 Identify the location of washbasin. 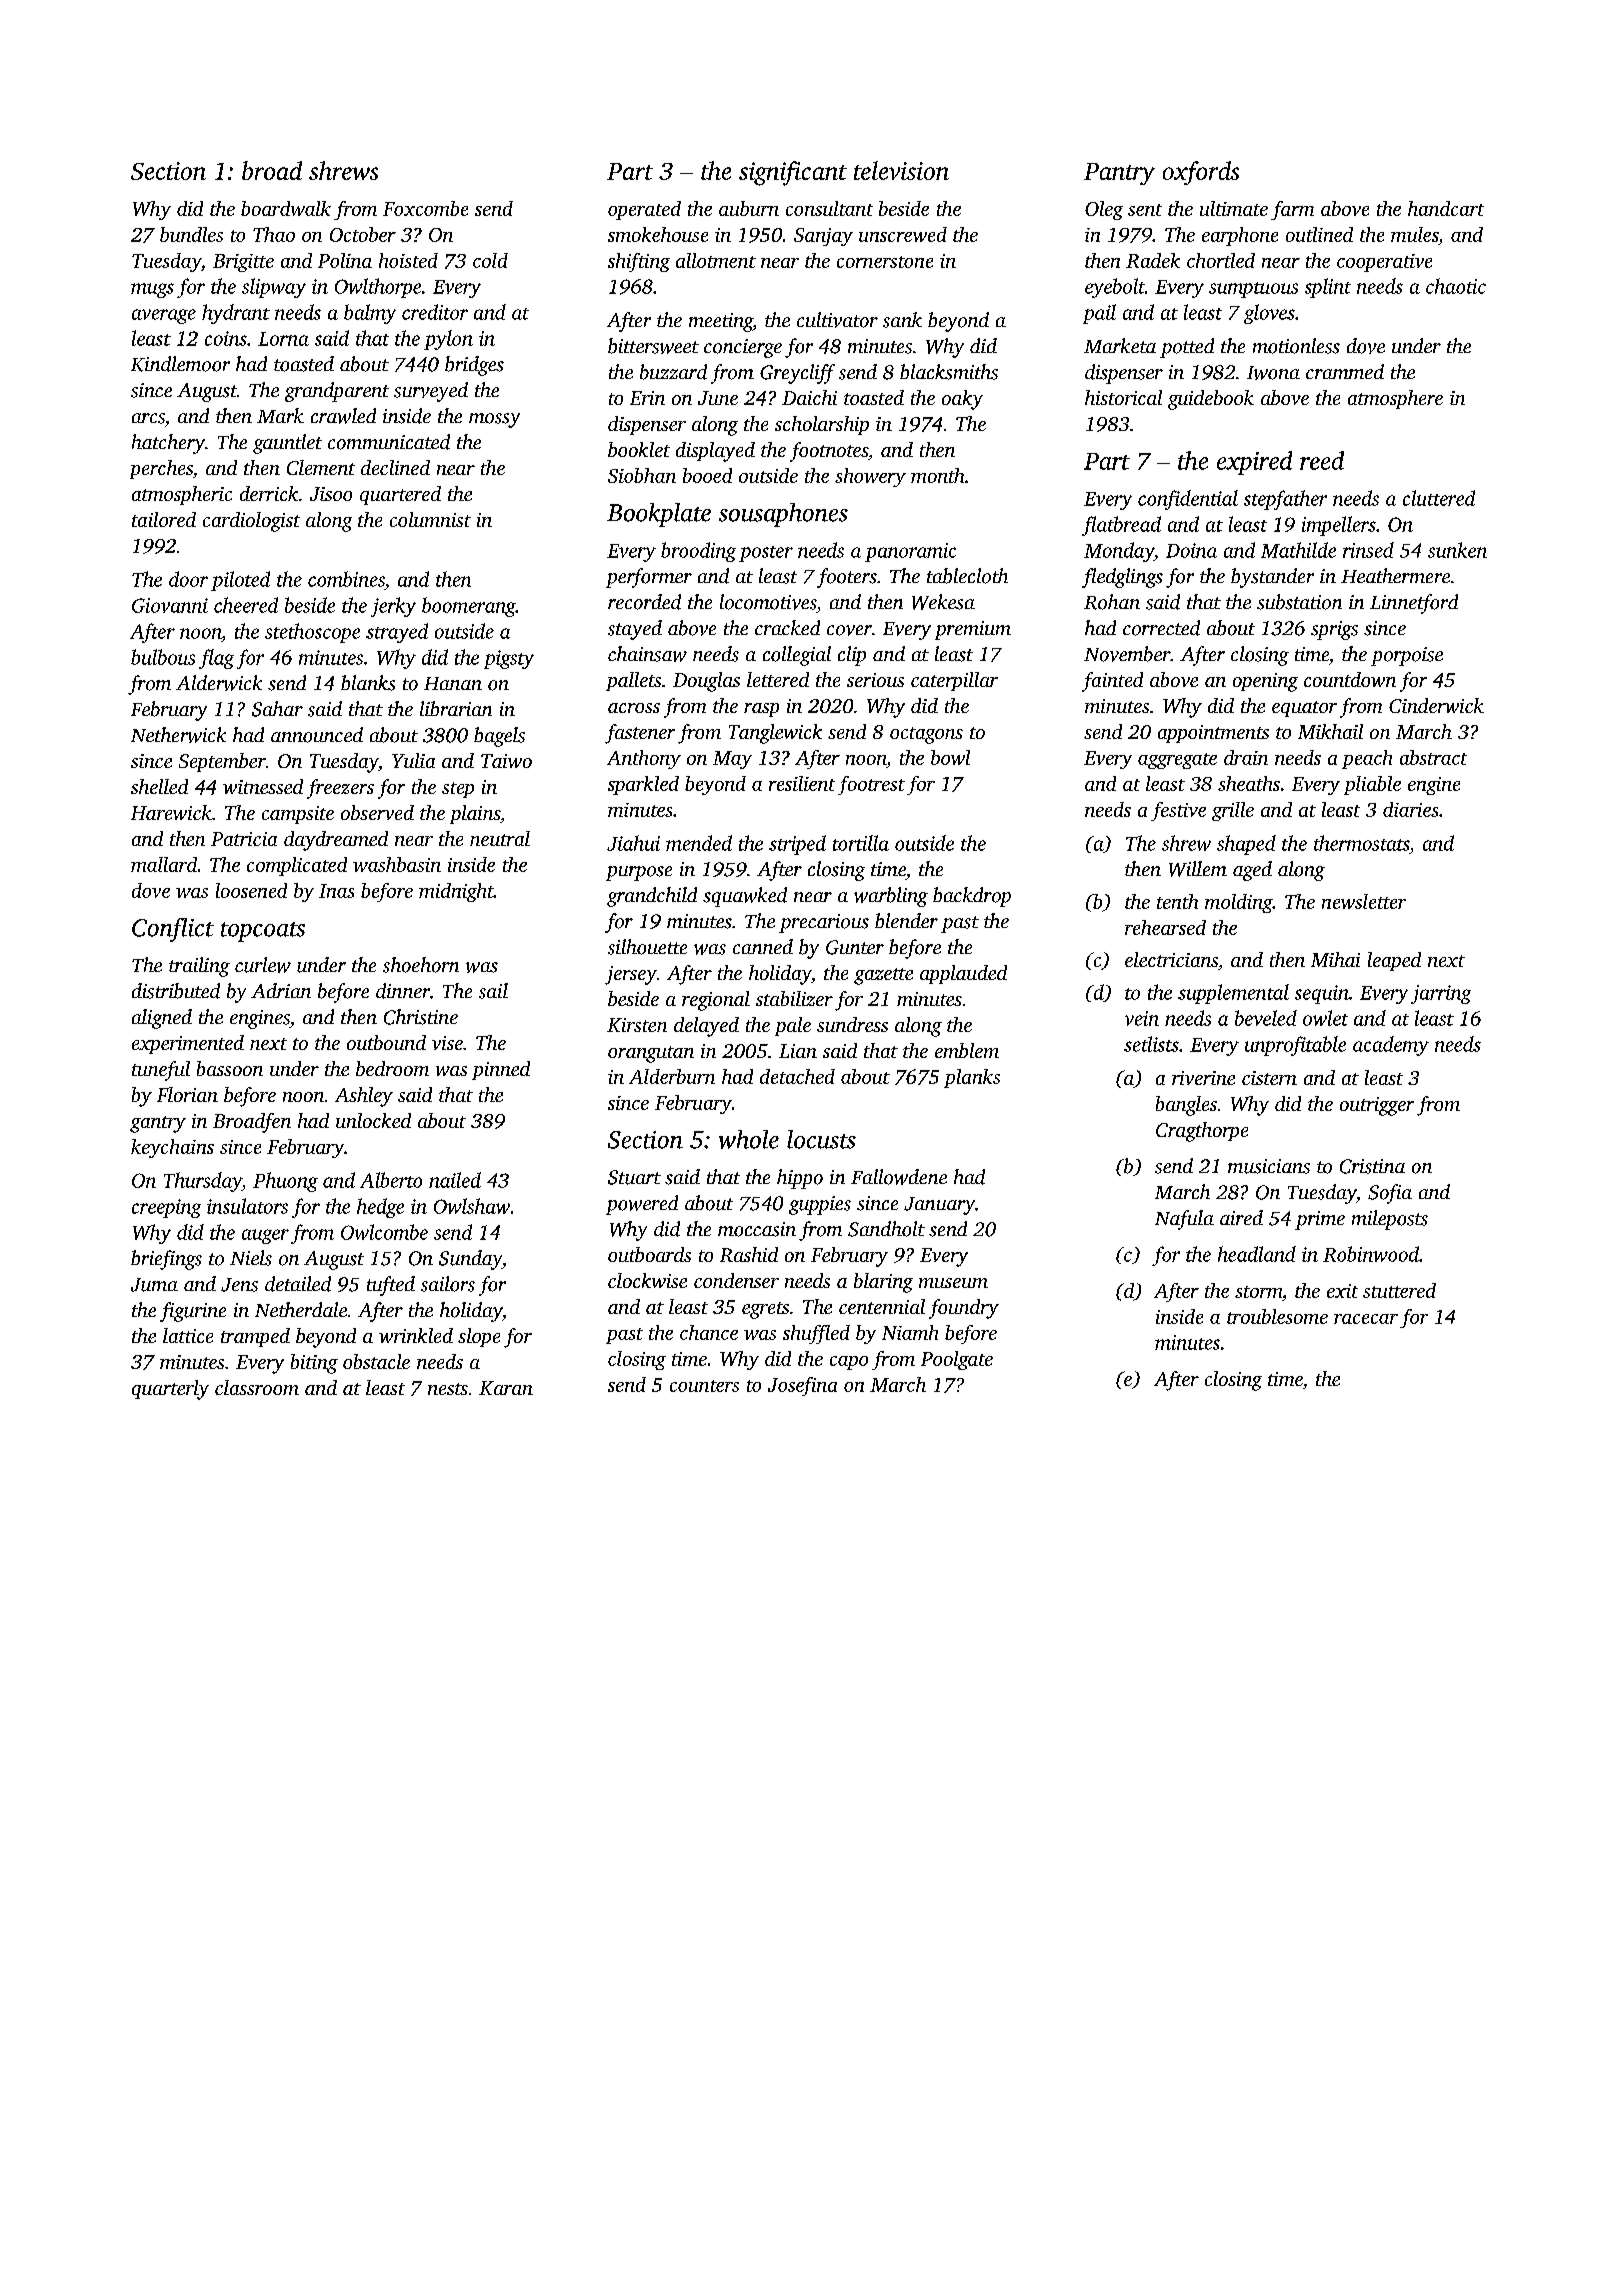
(397, 864).
